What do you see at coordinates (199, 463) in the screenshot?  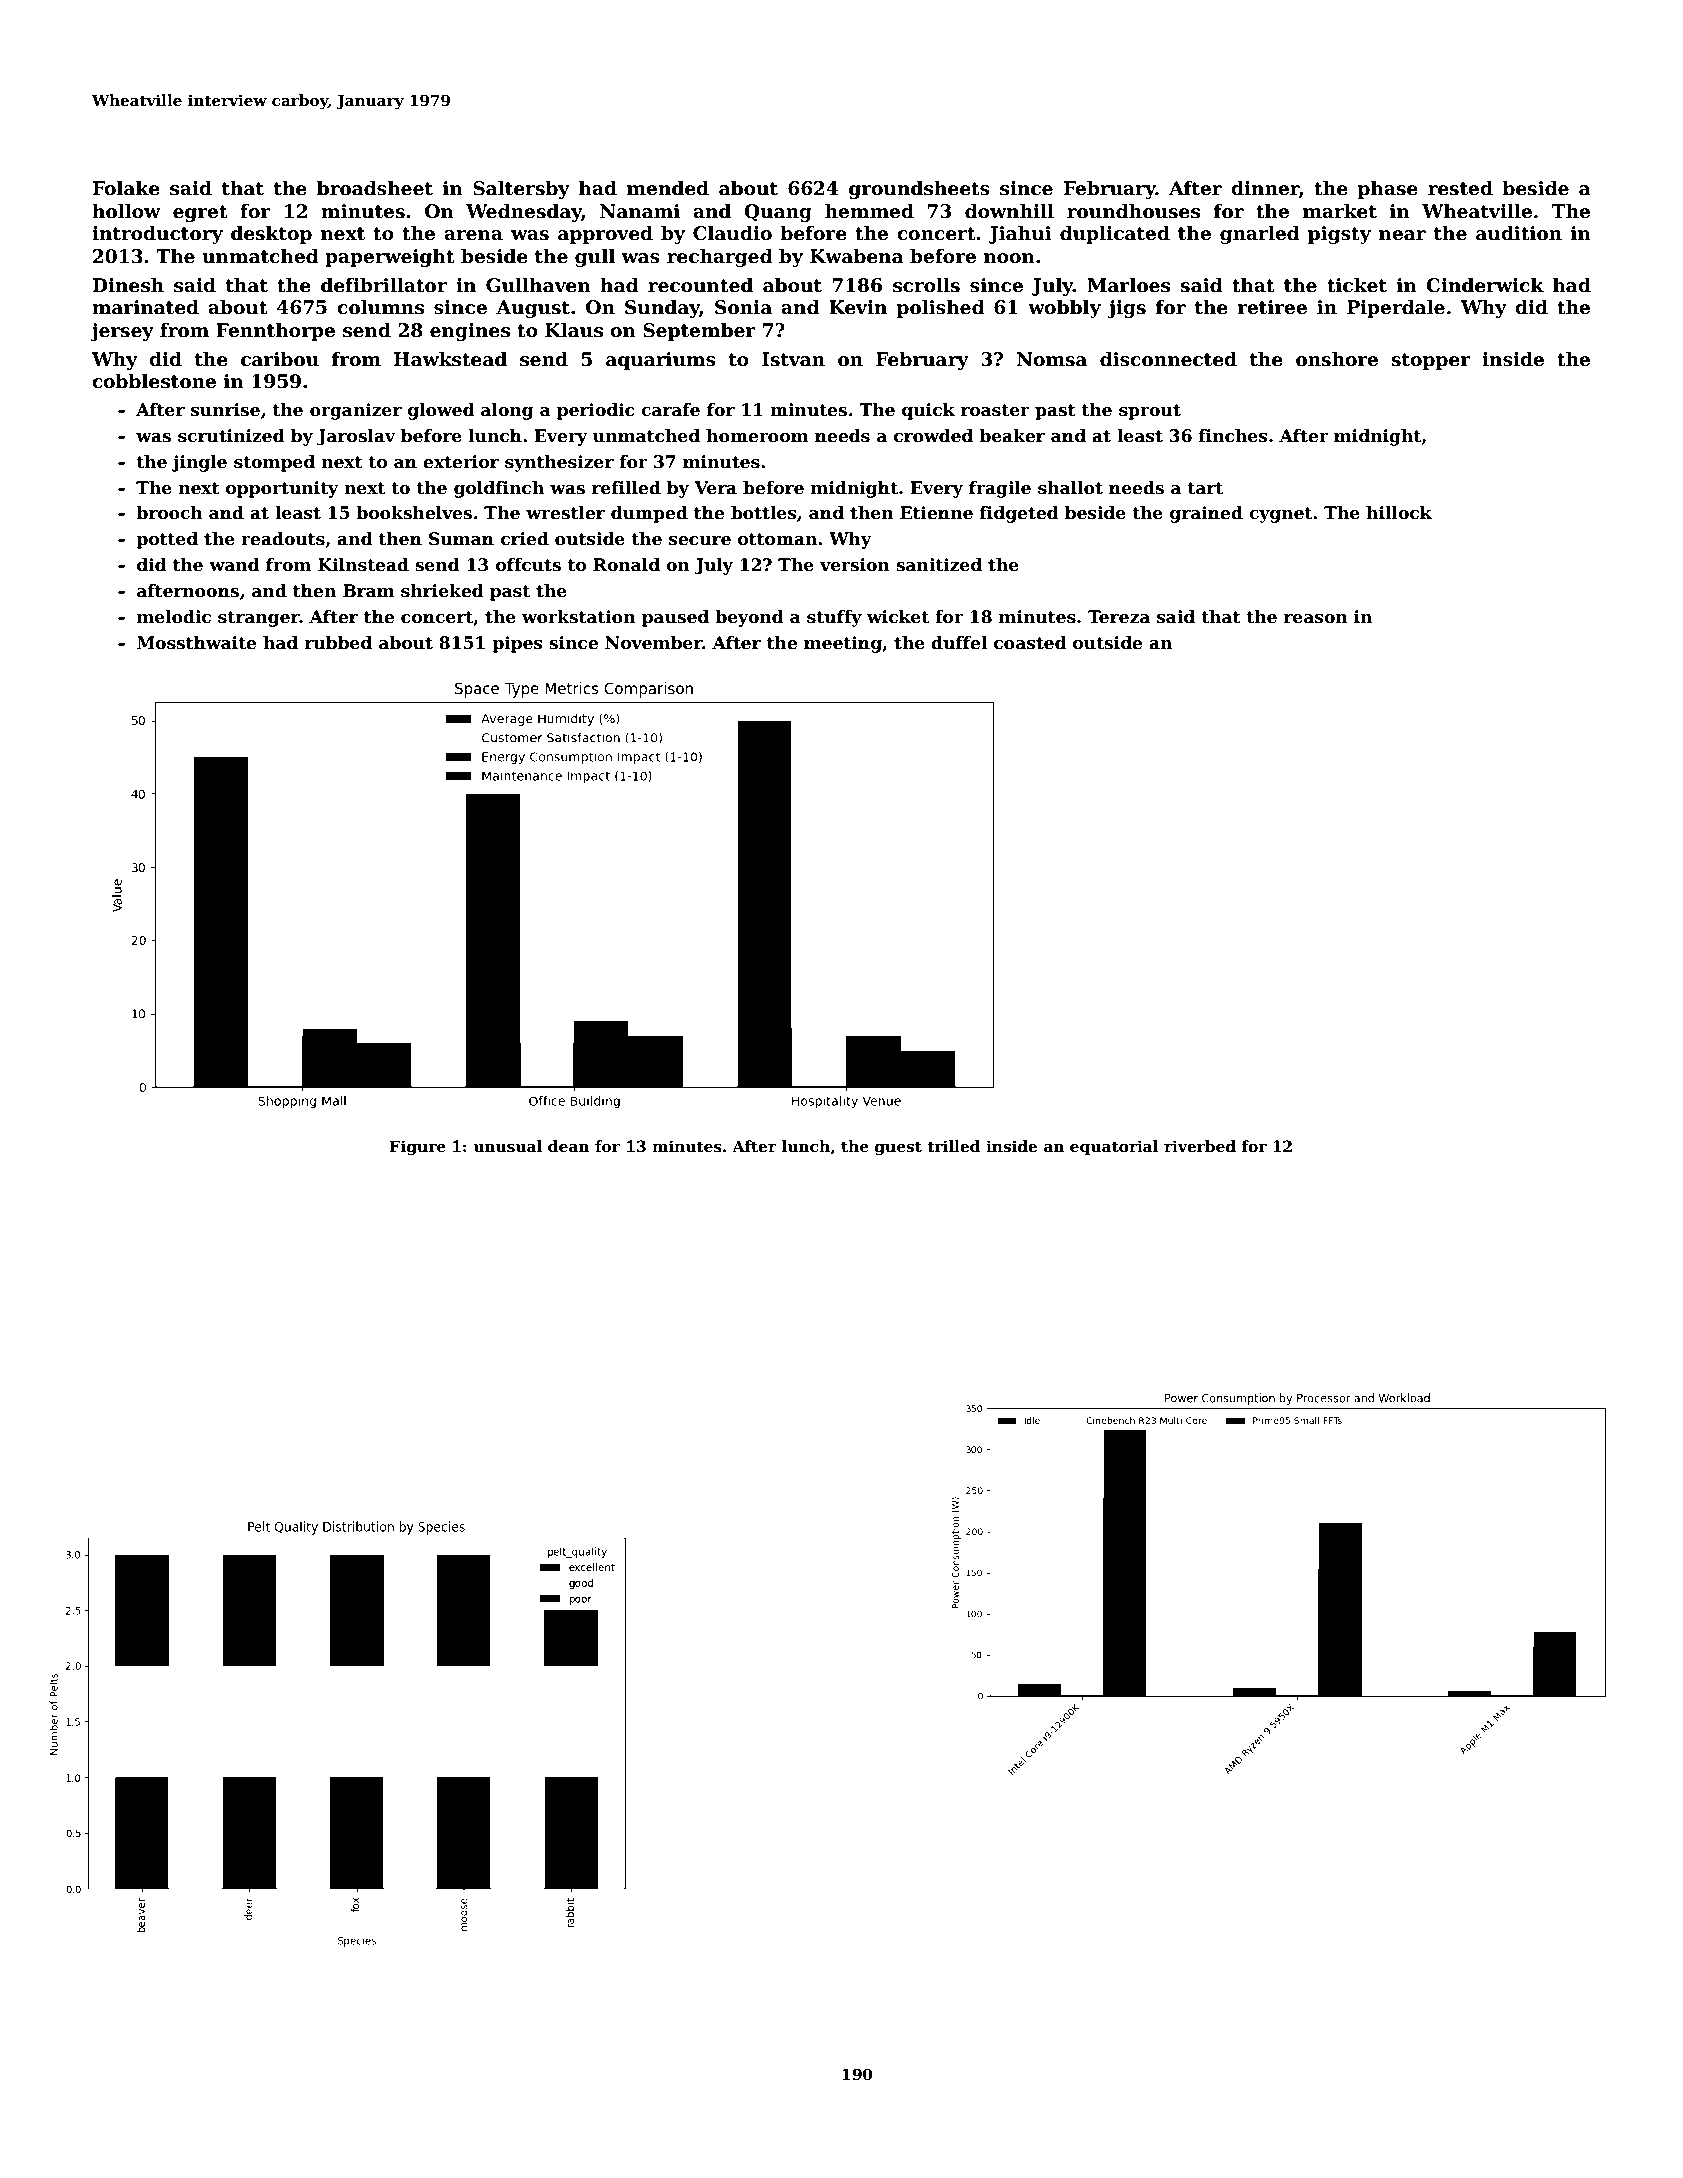 I see `jingle` at bounding box center [199, 463].
